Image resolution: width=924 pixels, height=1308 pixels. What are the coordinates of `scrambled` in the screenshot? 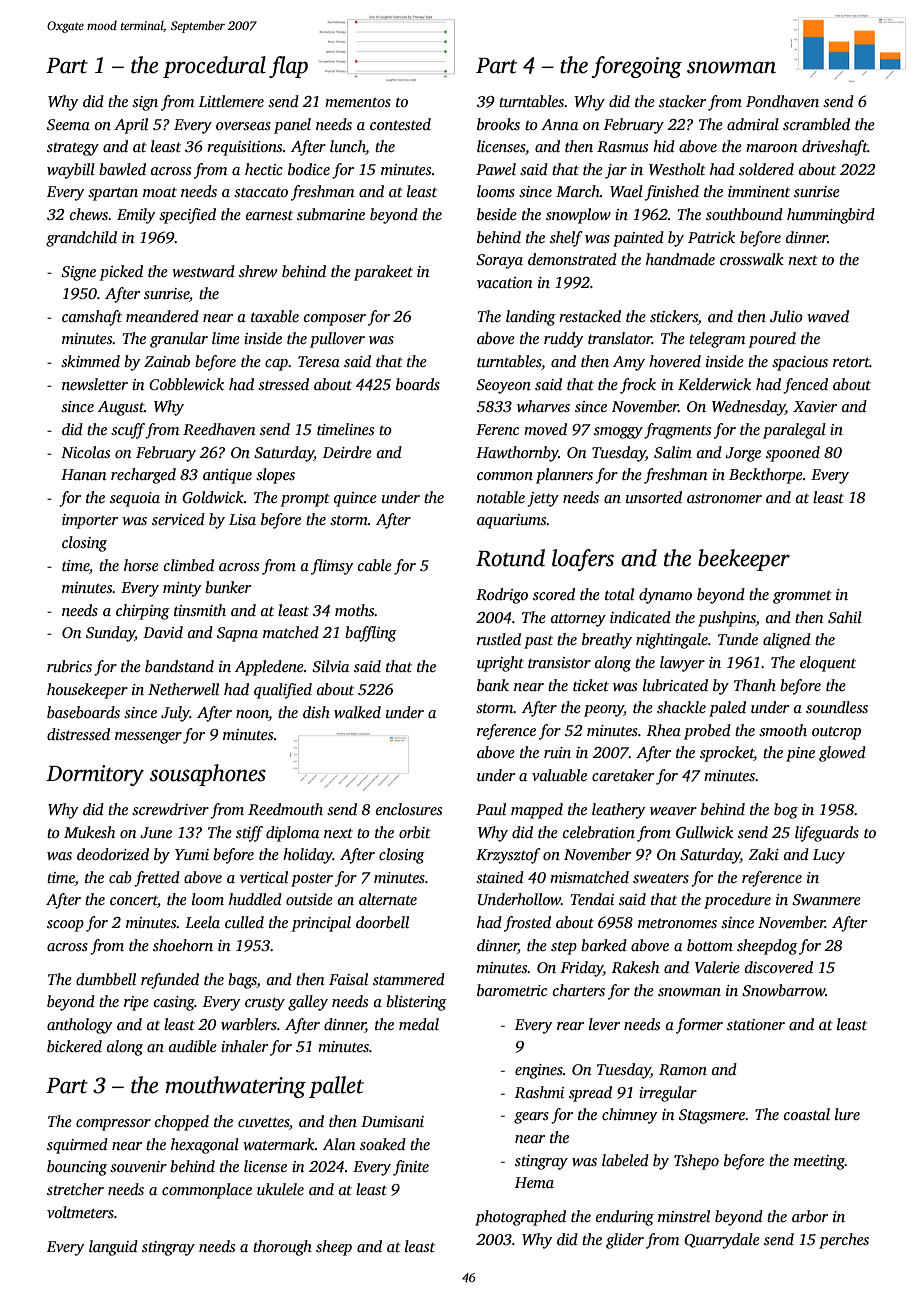 It's located at (816, 124).
